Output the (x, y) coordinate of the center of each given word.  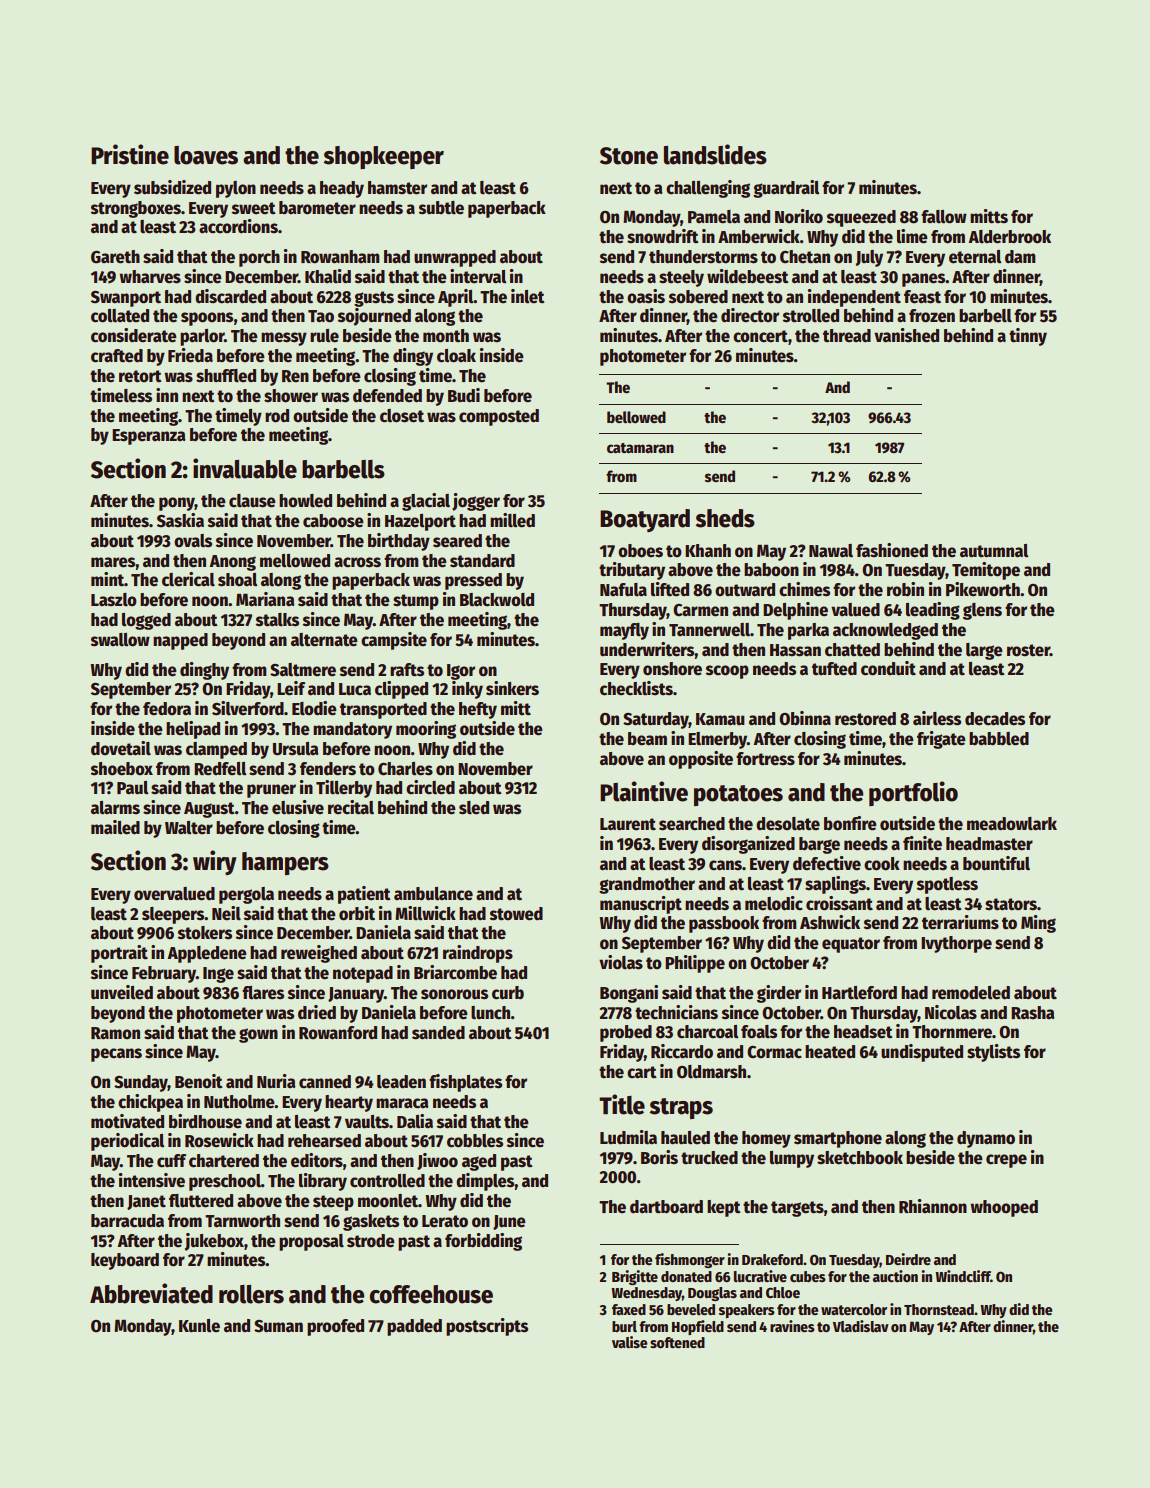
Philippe (695, 964)
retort (140, 376)
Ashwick (830, 922)
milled (512, 520)
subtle (441, 208)
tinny (1028, 337)
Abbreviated (151, 1293)
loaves (206, 155)
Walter (189, 828)
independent (854, 298)
